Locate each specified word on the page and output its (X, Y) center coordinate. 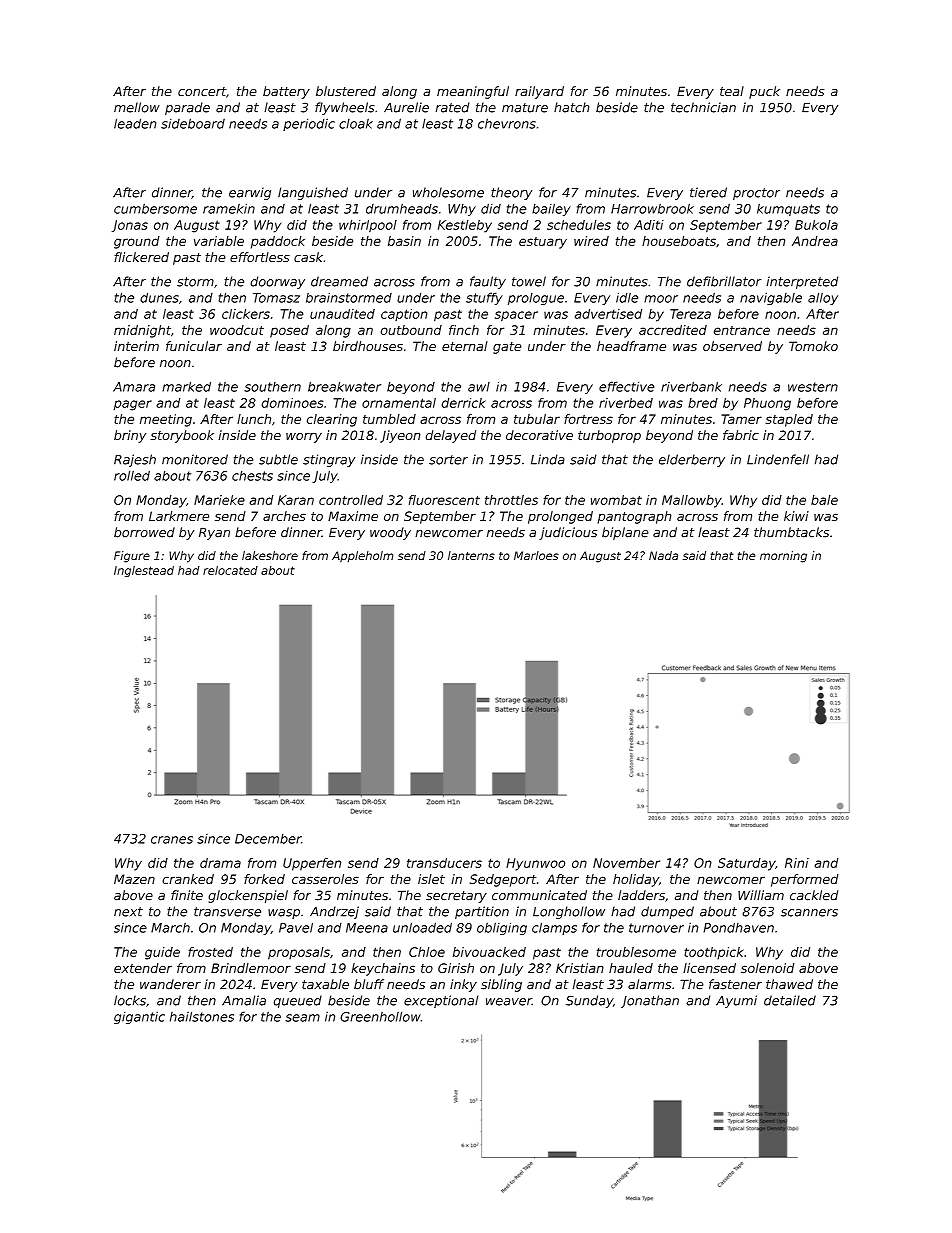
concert (202, 91)
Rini (797, 863)
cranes (172, 840)
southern (272, 387)
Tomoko (813, 346)
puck (764, 92)
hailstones (202, 1016)
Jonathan (650, 1001)
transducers (444, 863)
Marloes (536, 555)
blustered (346, 91)
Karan (296, 500)
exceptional (441, 1001)
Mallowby (692, 501)
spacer (516, 316)
